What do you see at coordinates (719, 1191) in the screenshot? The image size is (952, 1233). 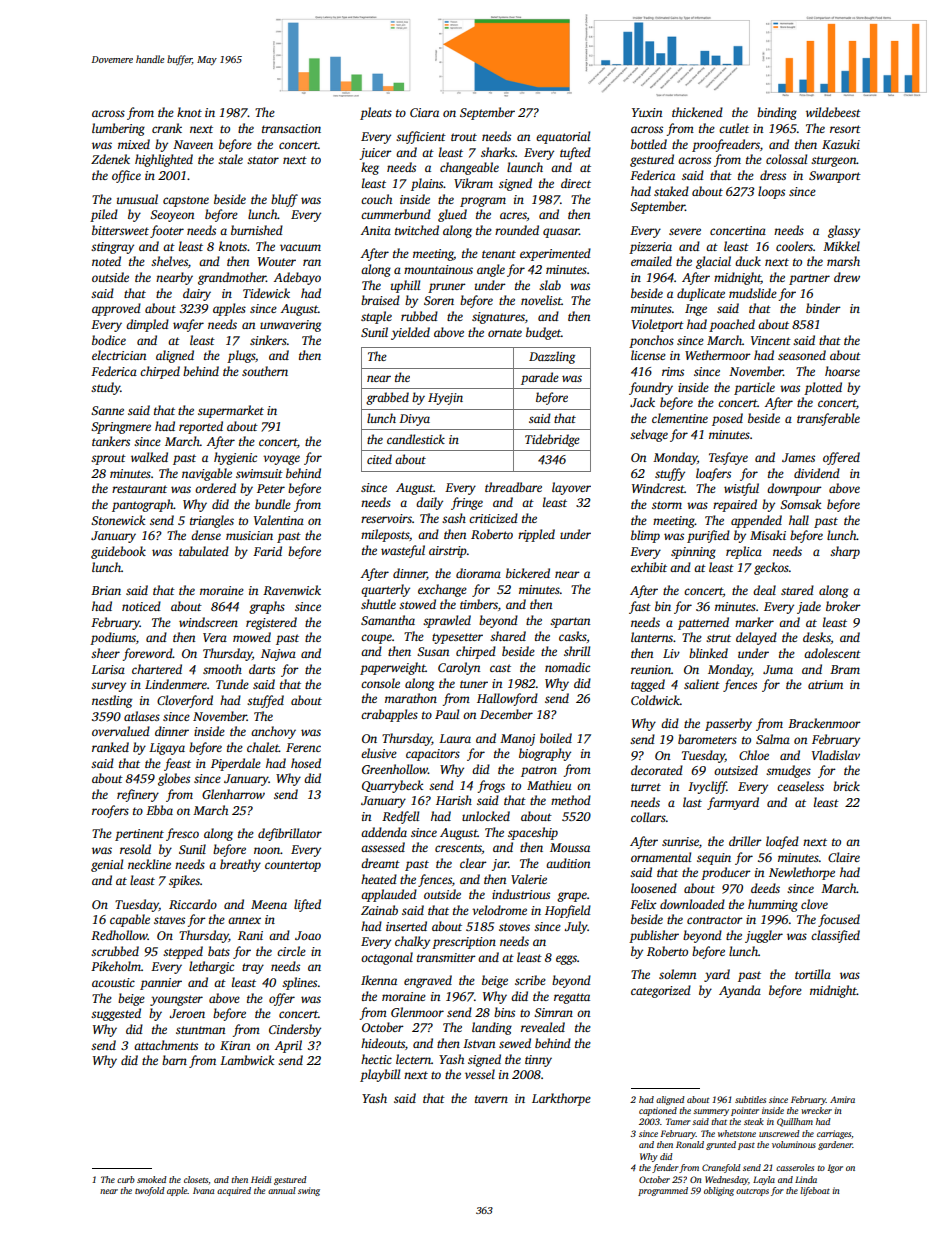 I see `obliging` at bounding box center [719, 1191].
